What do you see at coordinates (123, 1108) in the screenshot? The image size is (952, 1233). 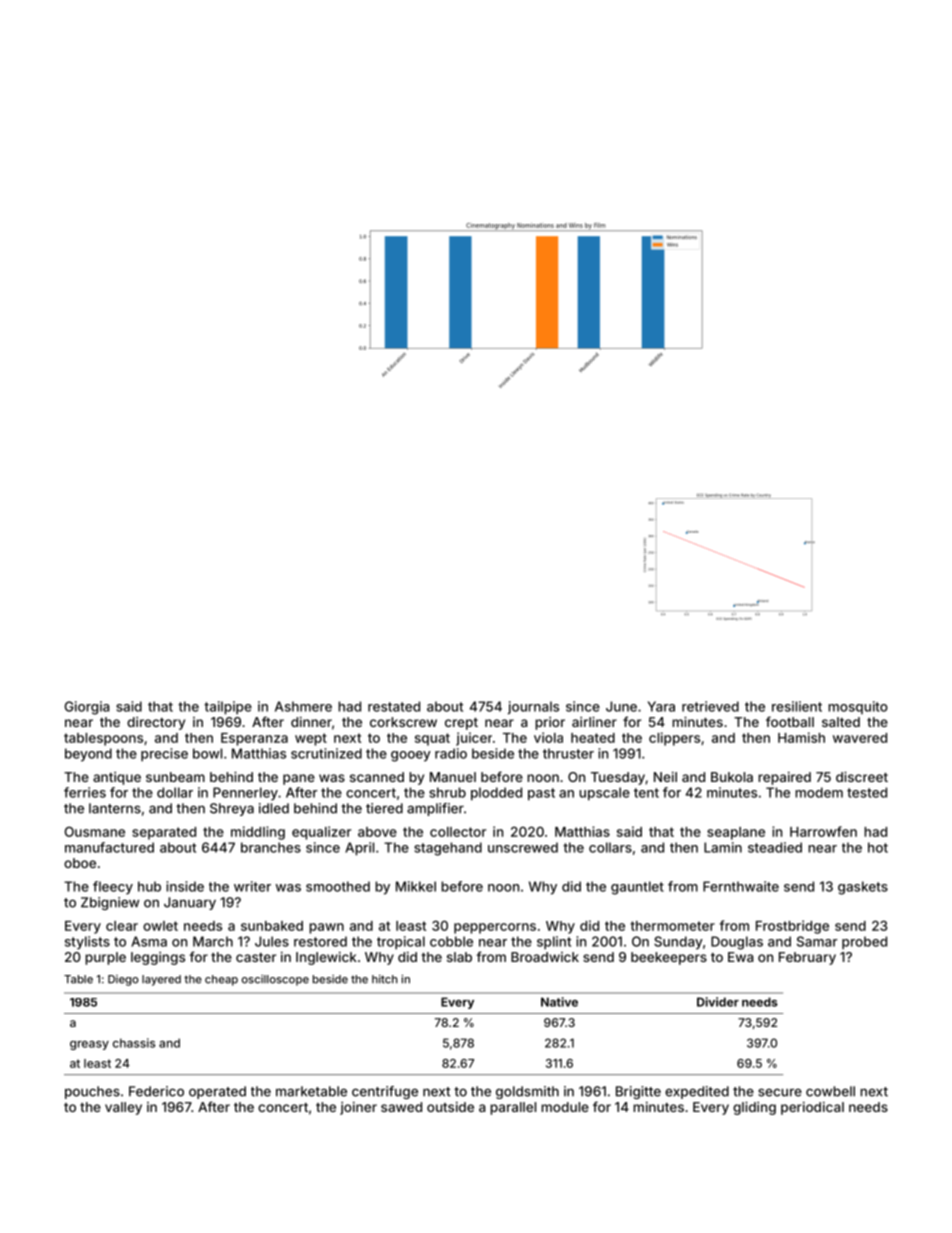 I see `valley` at bounding box center [123, 1108].
